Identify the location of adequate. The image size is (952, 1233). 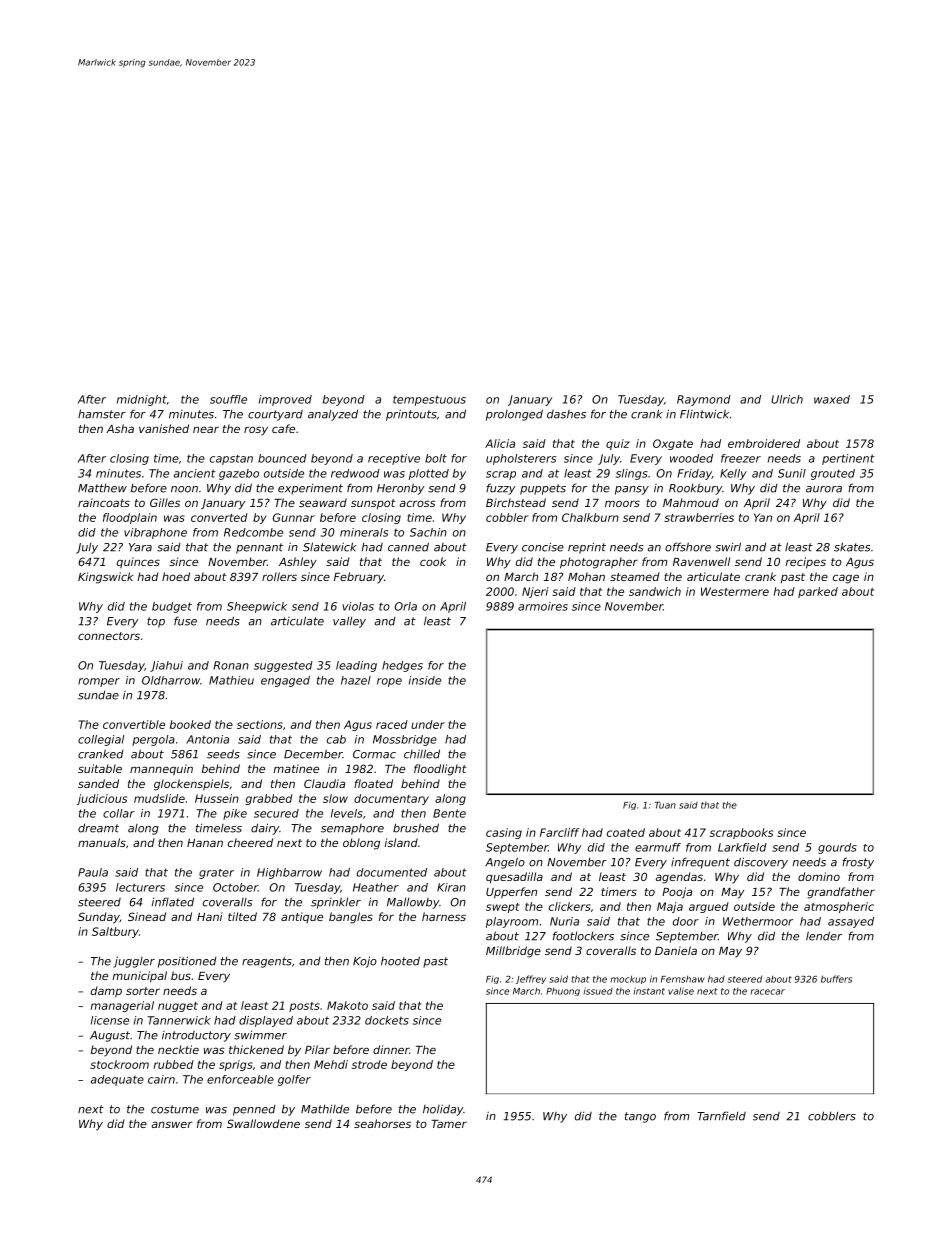
(117, 1080).
